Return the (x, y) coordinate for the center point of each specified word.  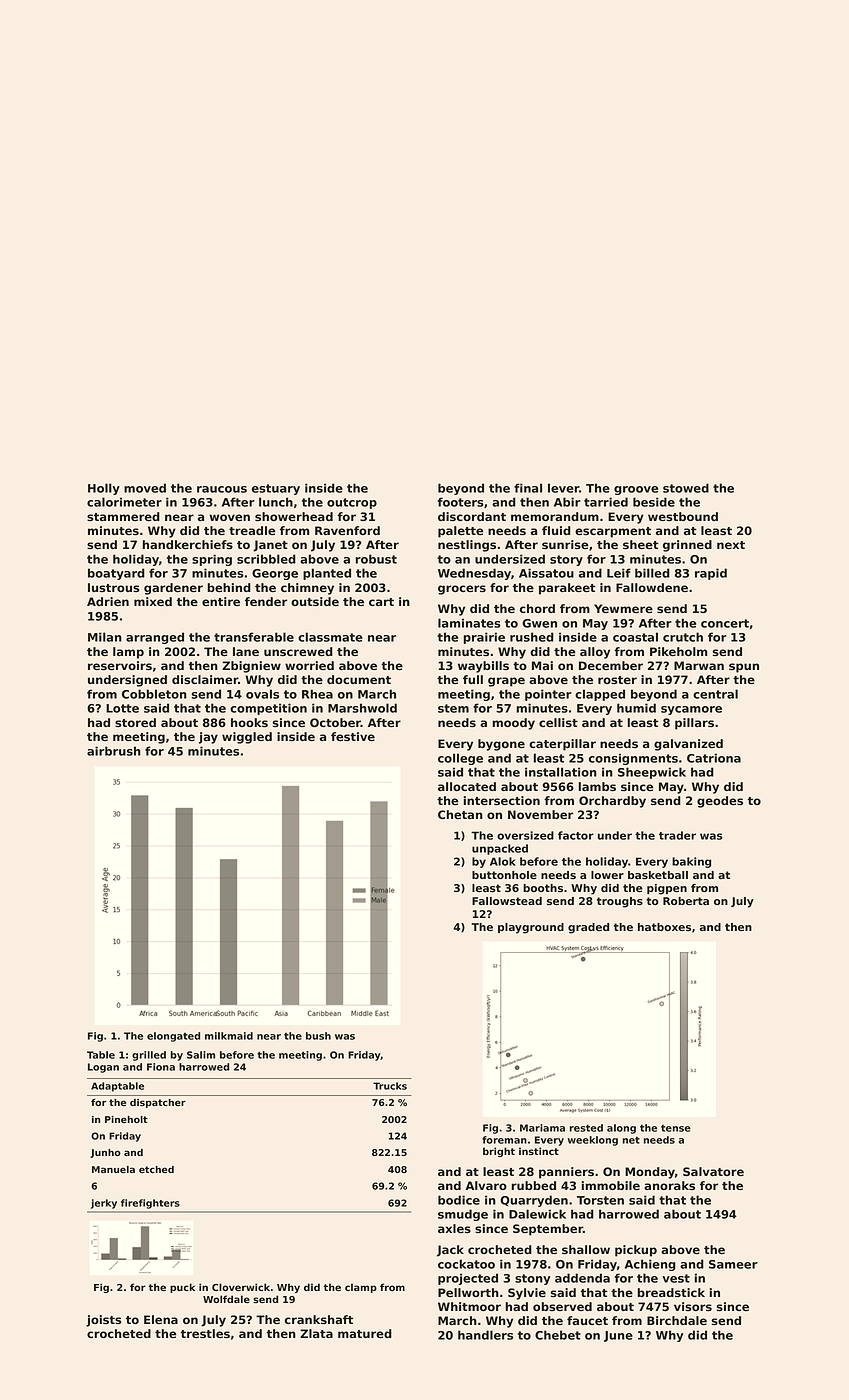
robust (376, 559)
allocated (467, 786)
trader (677, 835)
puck (182, 1288)
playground (531, 928)
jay (208, 738)
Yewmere (623, 608)
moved (145, 488)
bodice (459, 1200)
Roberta (686, 901)
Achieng (650, 1265)
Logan (103, 1068)
